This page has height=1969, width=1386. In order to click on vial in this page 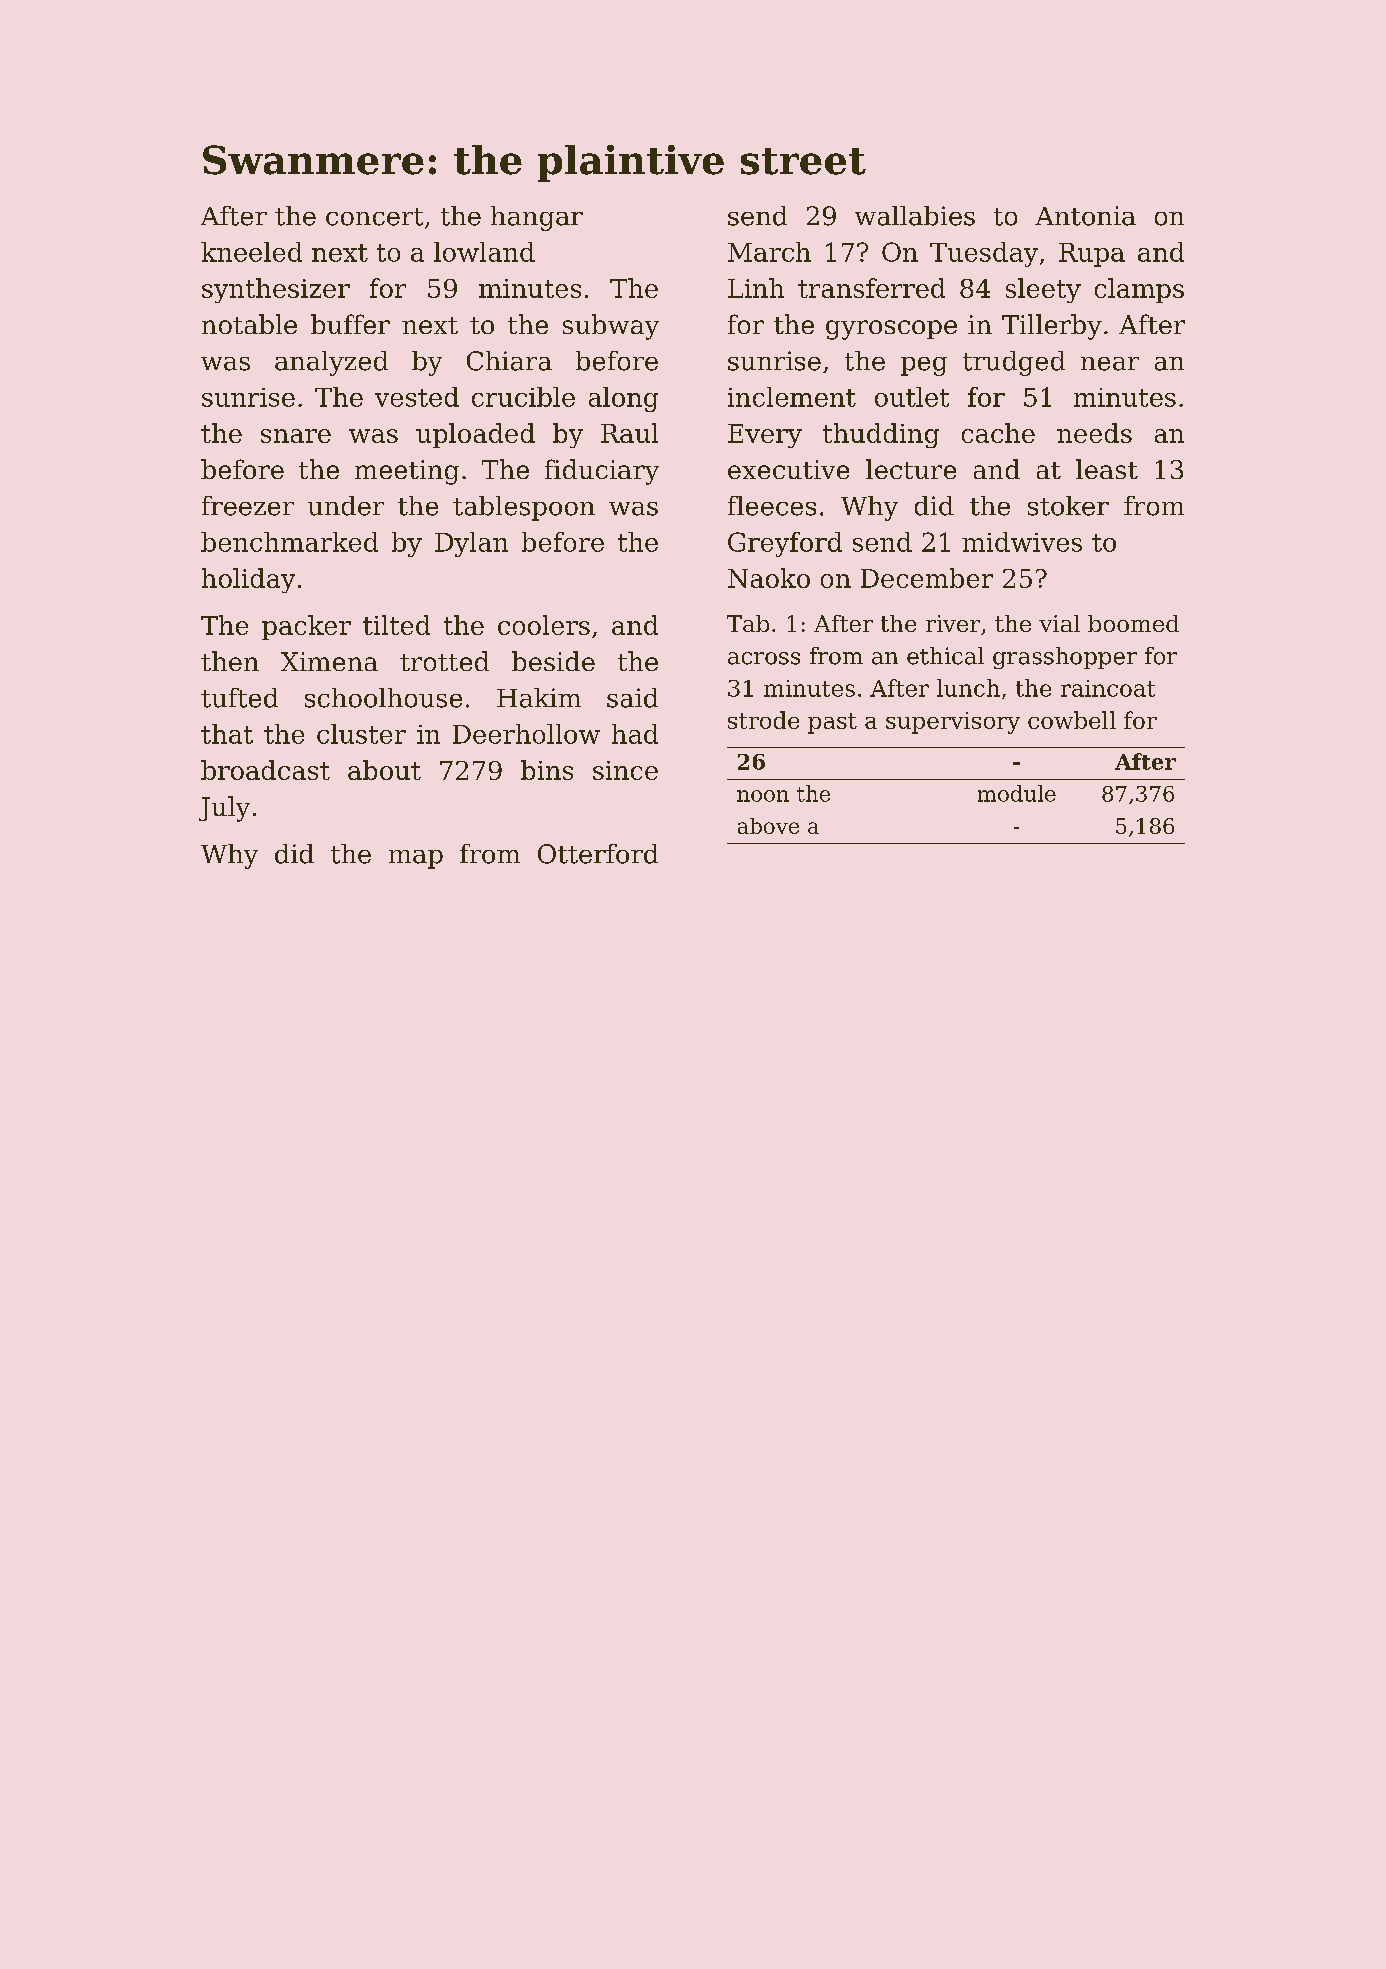, I will do `click(1059, 623)`.
